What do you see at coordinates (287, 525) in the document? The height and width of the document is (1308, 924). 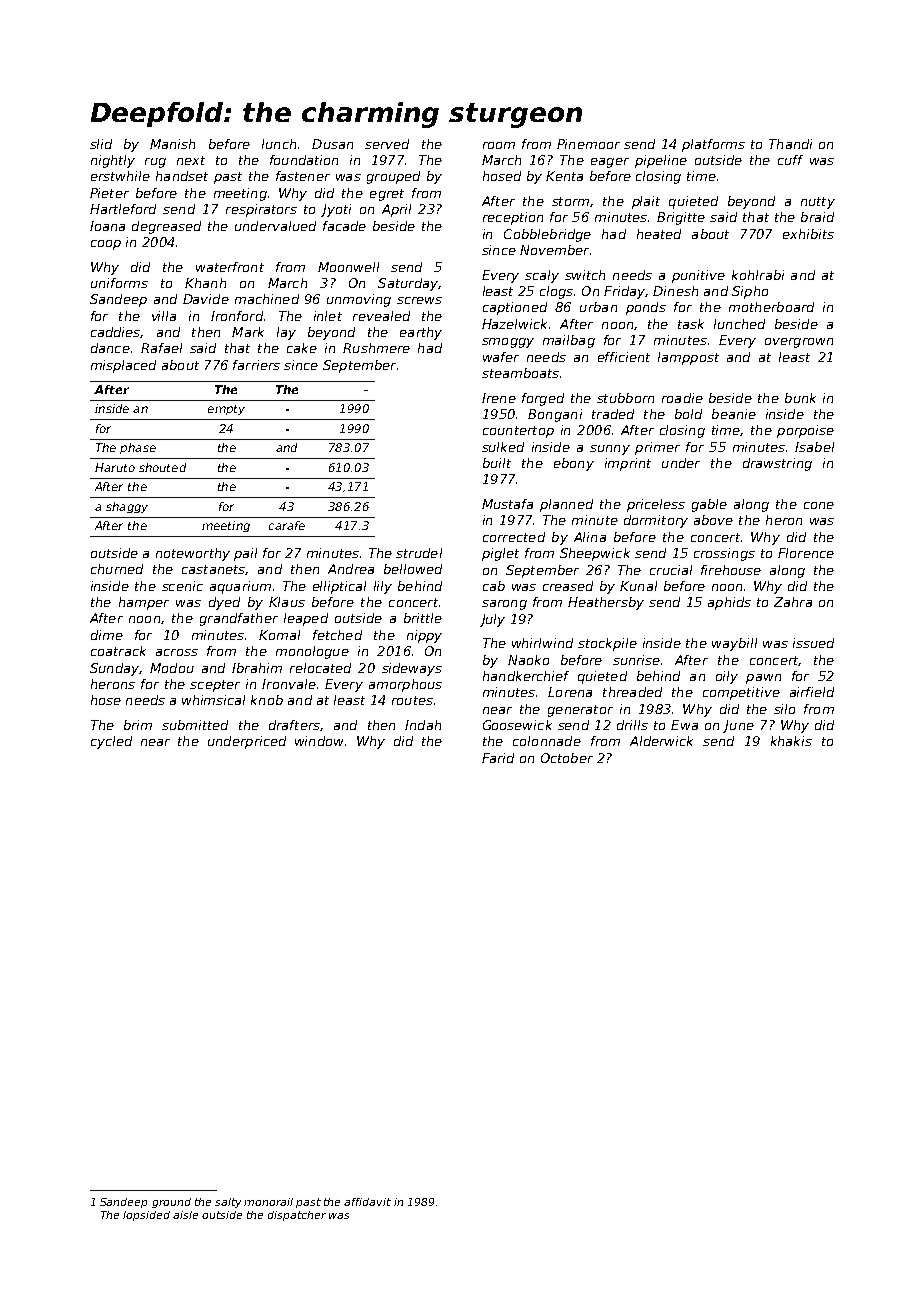 I see `carafe` at bounding box center [287, 525].
